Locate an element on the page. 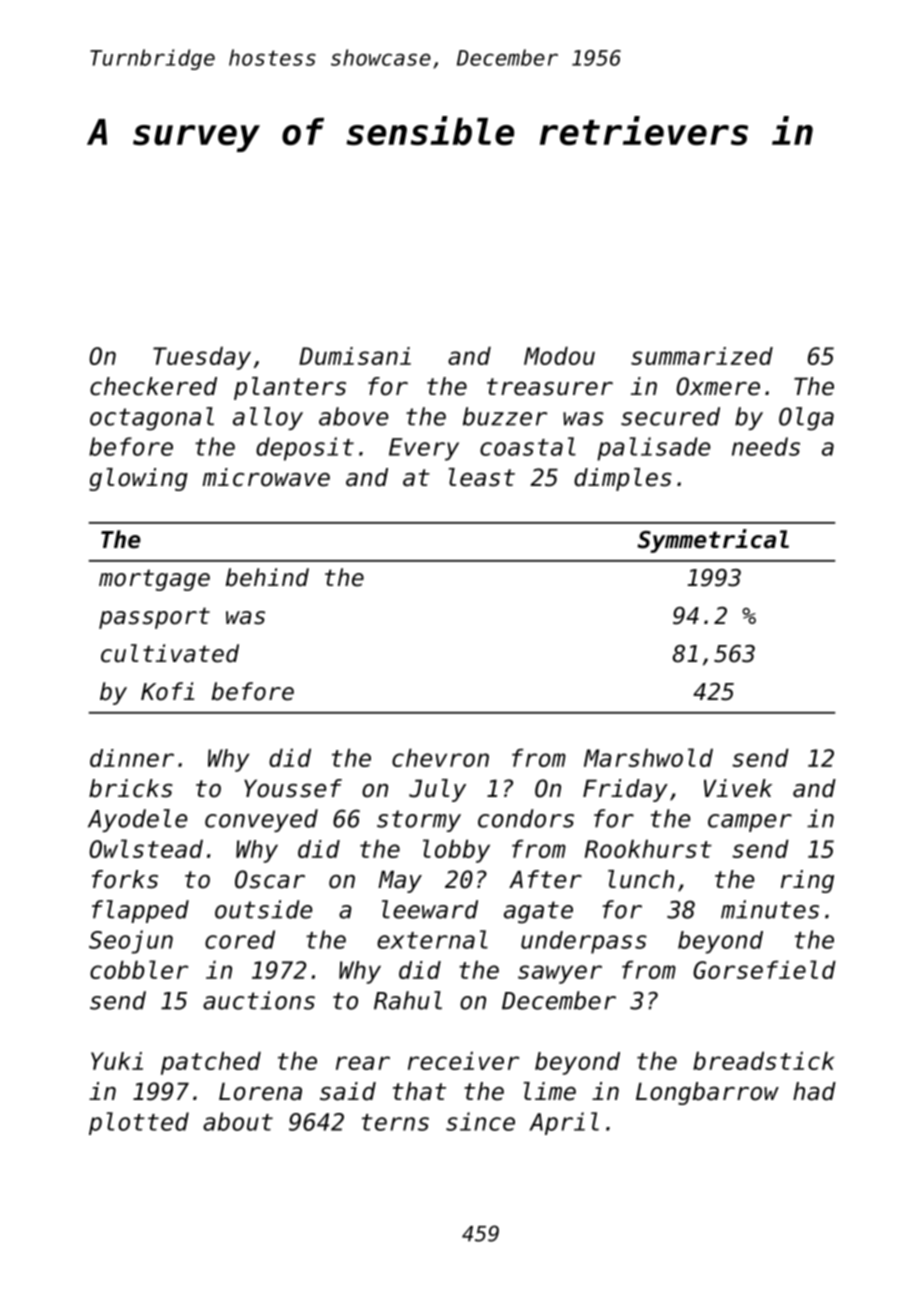 The height and width of the image is (1311, 924). sawyer is located at coordinates (560, 974).
